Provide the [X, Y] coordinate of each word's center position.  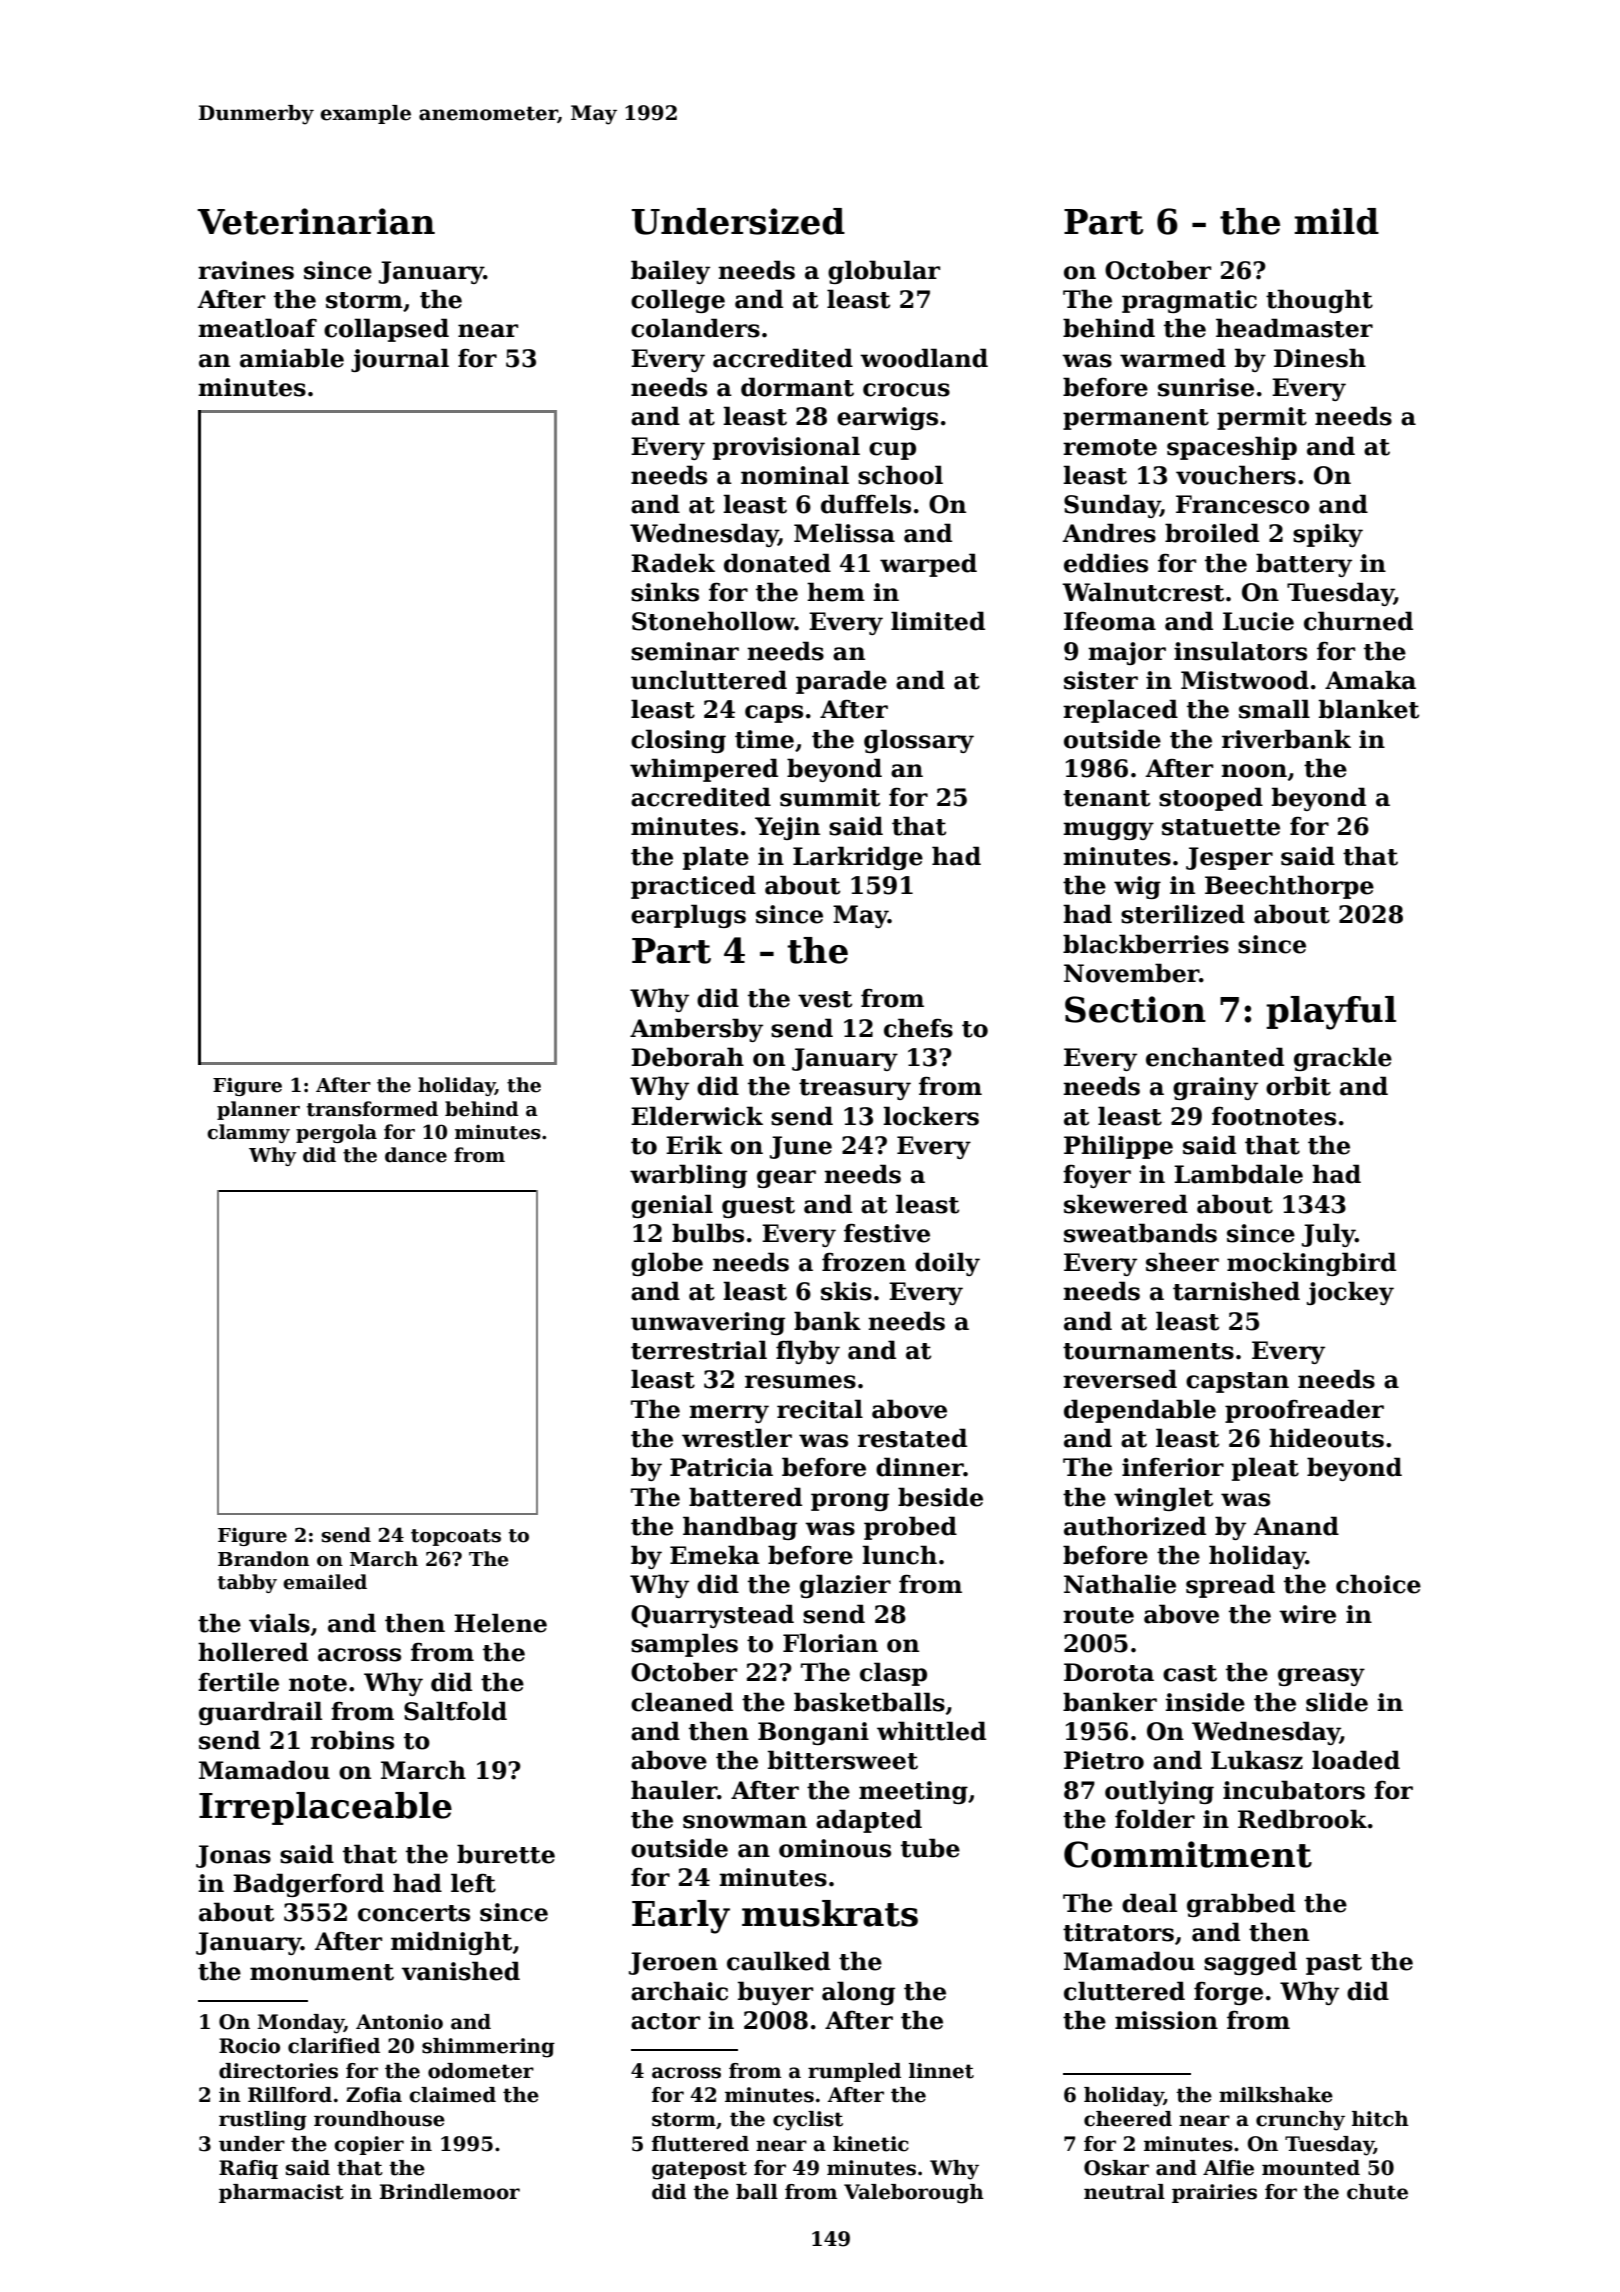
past [1334, 1964]
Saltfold [455, 1711]
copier [369, 2145]
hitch [1380, 2119]
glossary [919, 741]
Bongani [813, 1733]
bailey [670, 272]
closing [678, 741]
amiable [292, 358]
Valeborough [914, 2194]
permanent [1136, 419]
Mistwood [1245, 680]
